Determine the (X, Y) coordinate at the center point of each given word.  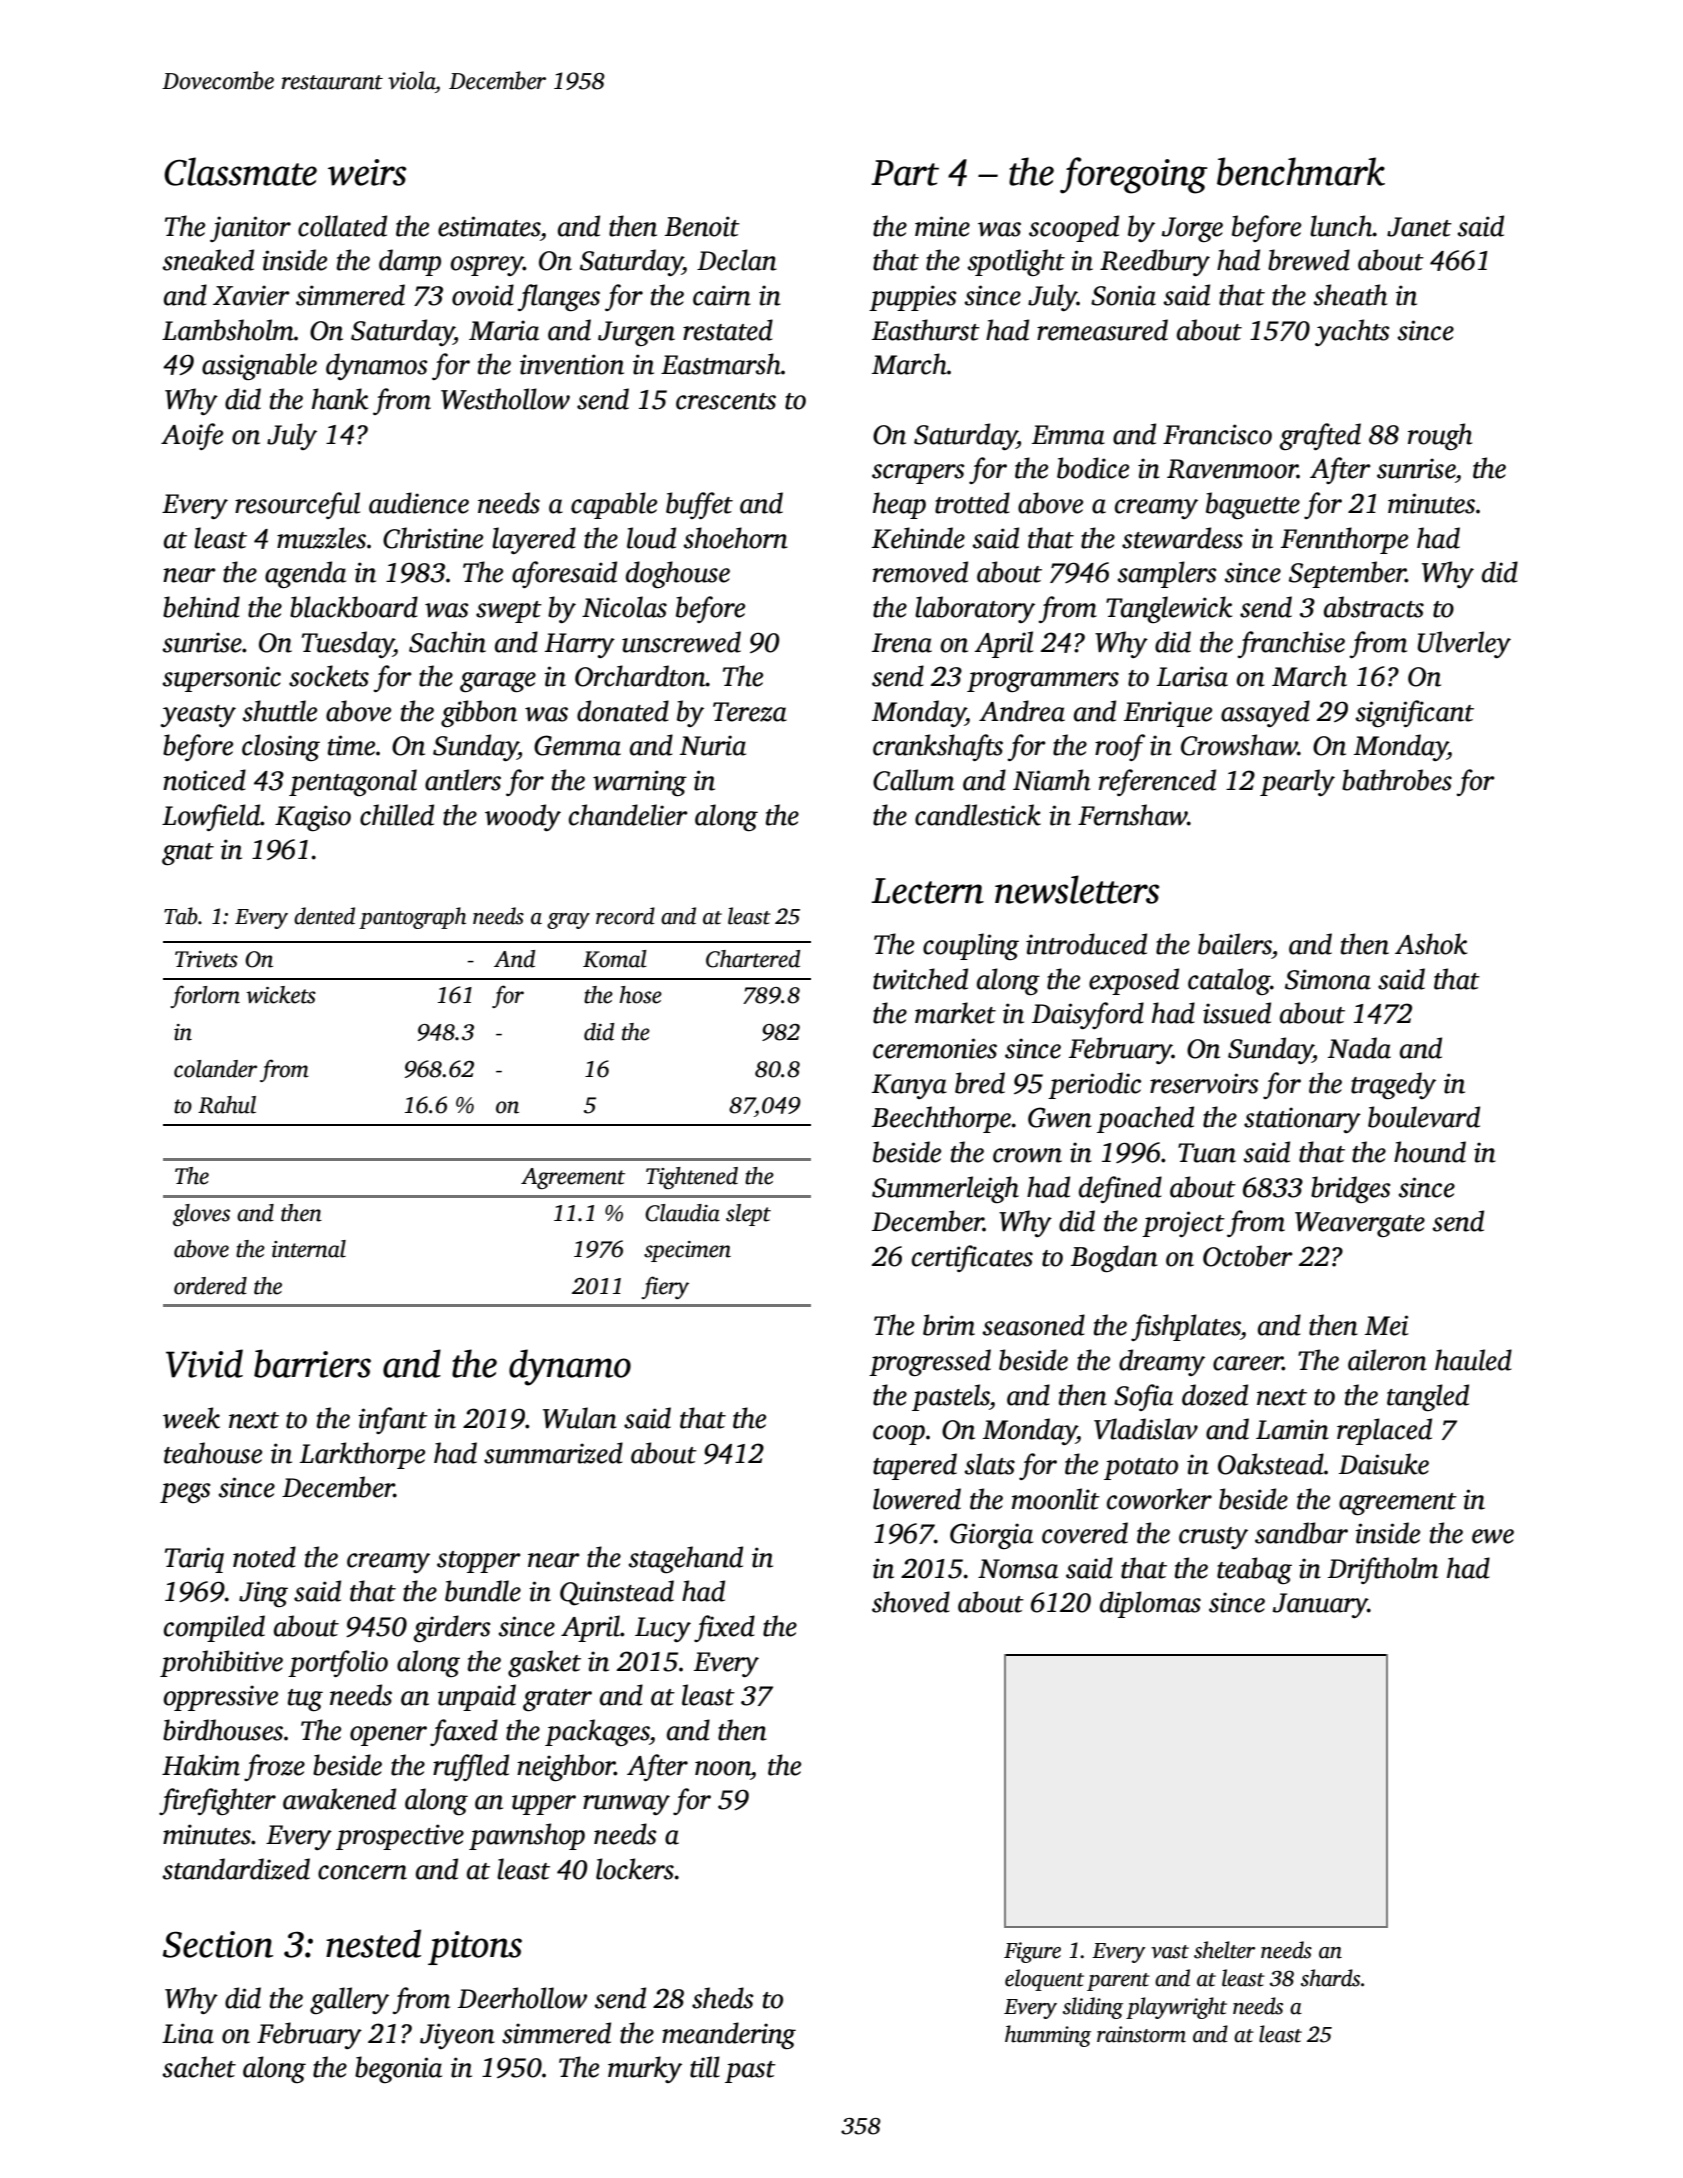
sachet (199, 2067)
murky (645, 2069)
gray (568, 921)
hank (340, 399)
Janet (1419, 227)
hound (1430, 1152)
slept (748, 1215)
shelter (1224, 1950)
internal (309, 1249)
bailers (1235, 944)
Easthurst (926, 330)
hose (641, 995)
